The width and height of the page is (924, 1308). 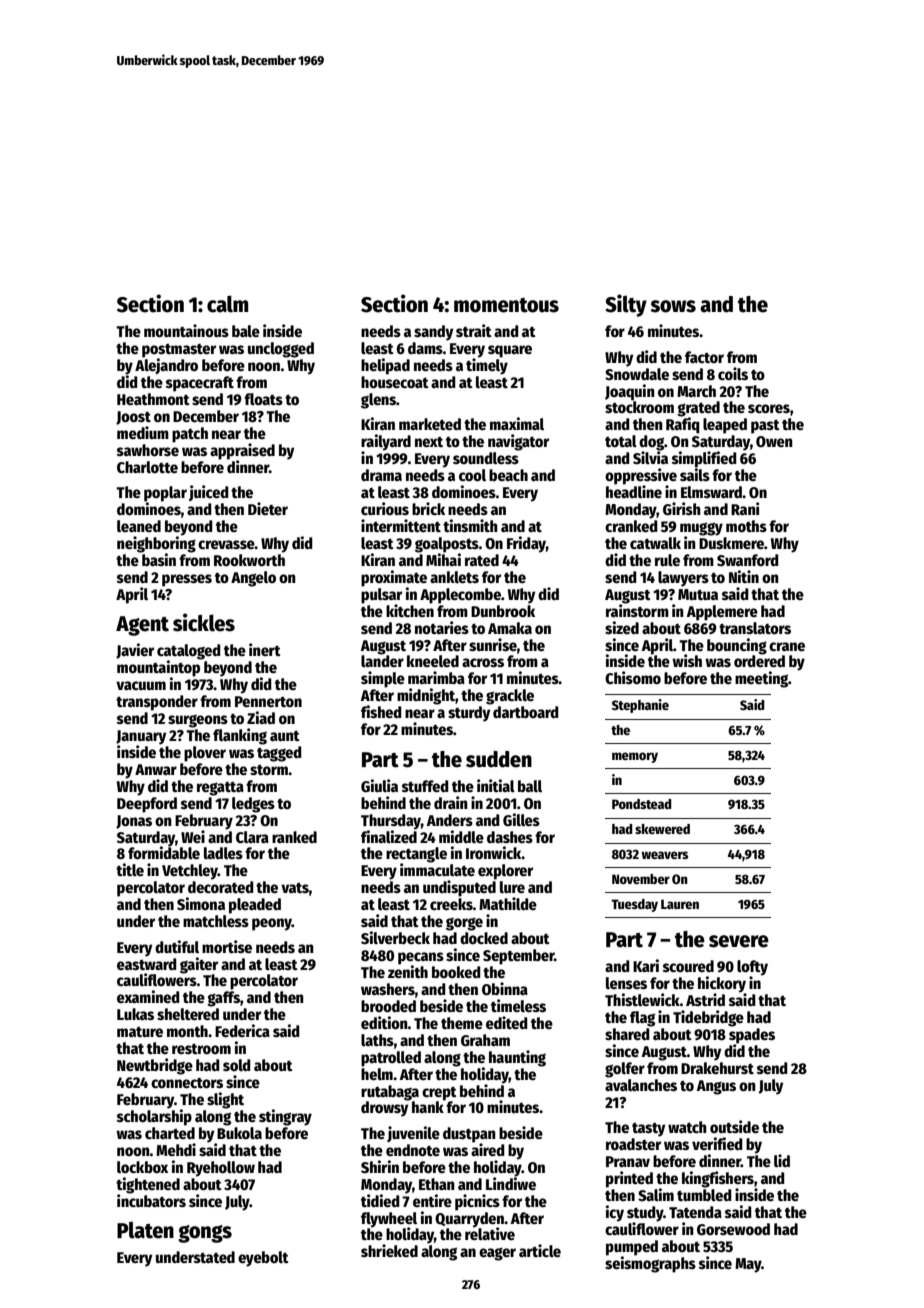 What do you see at coordinates (487, 366) in the page?
I see `timely` at bounding box center [487, 366].
